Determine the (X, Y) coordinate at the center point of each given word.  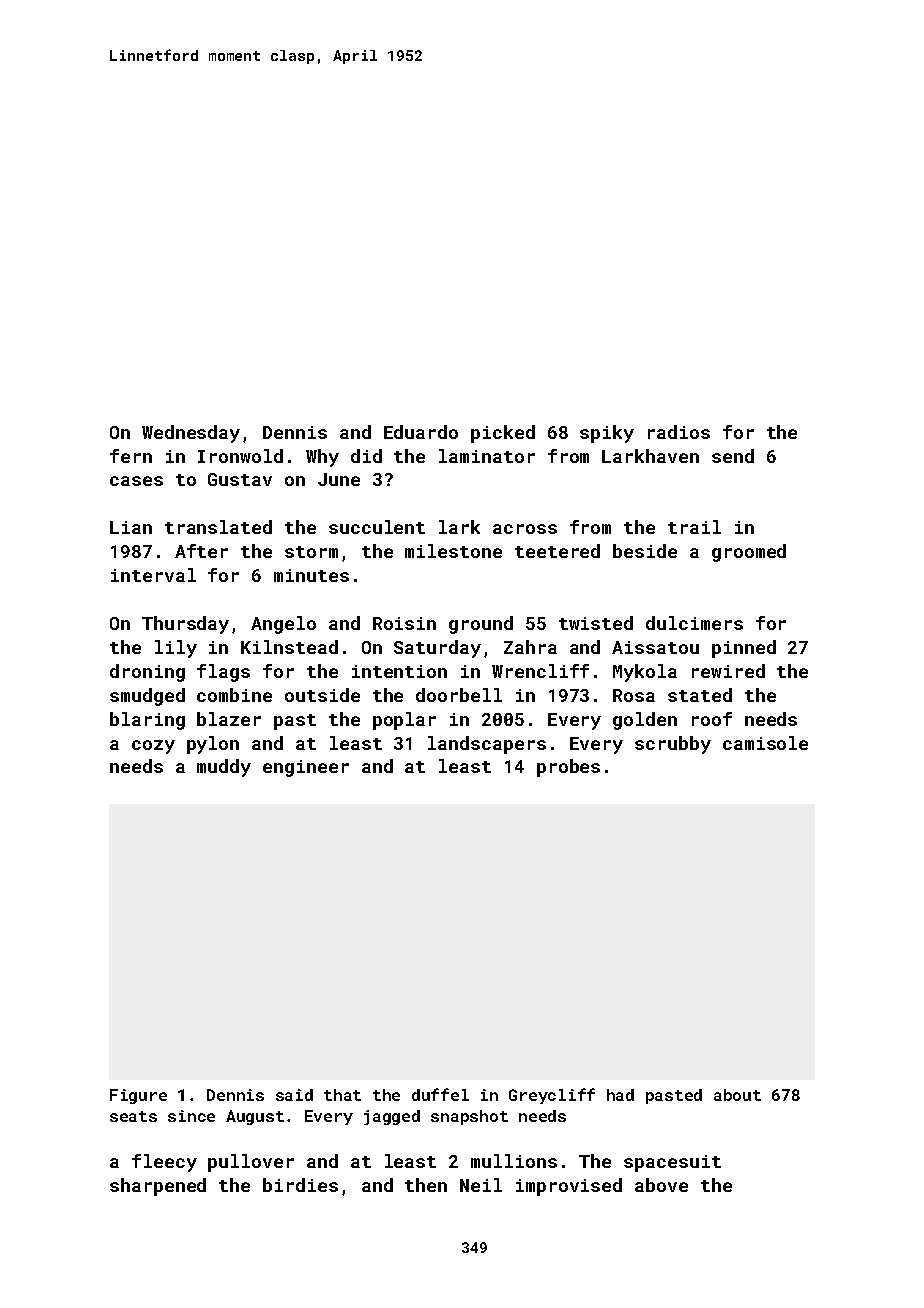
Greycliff (552, 1096)
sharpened (158, 1187)
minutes (311, 575)
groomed (749, 553)
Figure (138, 1096)
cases (136, 481)
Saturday (437, 649)
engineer (306, 768)
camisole (765, 743)
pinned (744, 649)
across (525, 529)
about (737, 1095)
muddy (224, 768)
